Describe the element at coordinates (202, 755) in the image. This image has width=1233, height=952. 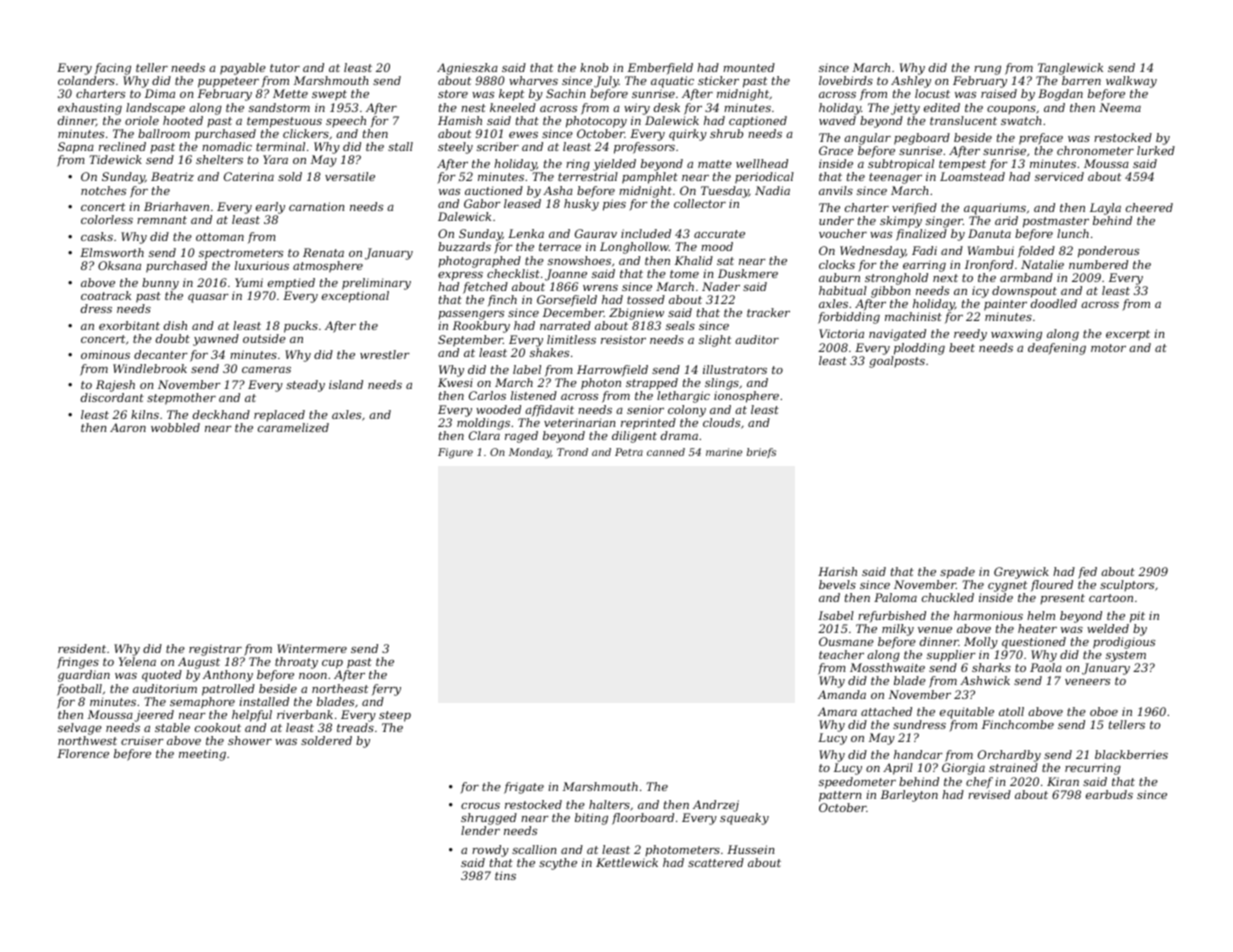
I see `meeting` at that location.
